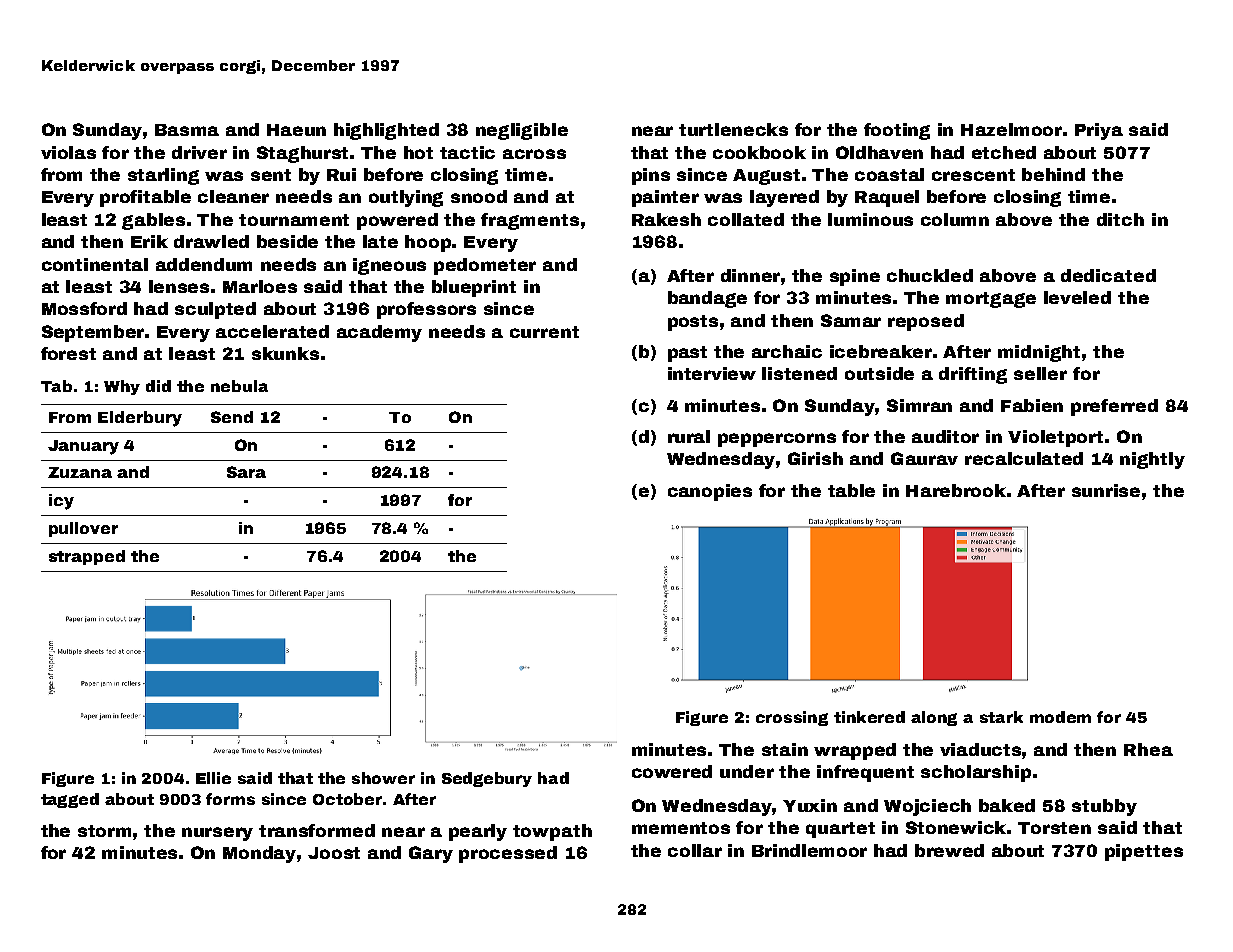  What do you see at coordinates (1053, 174) in the screenshot?
I see `behind` at bounding box center [1053, 174].
